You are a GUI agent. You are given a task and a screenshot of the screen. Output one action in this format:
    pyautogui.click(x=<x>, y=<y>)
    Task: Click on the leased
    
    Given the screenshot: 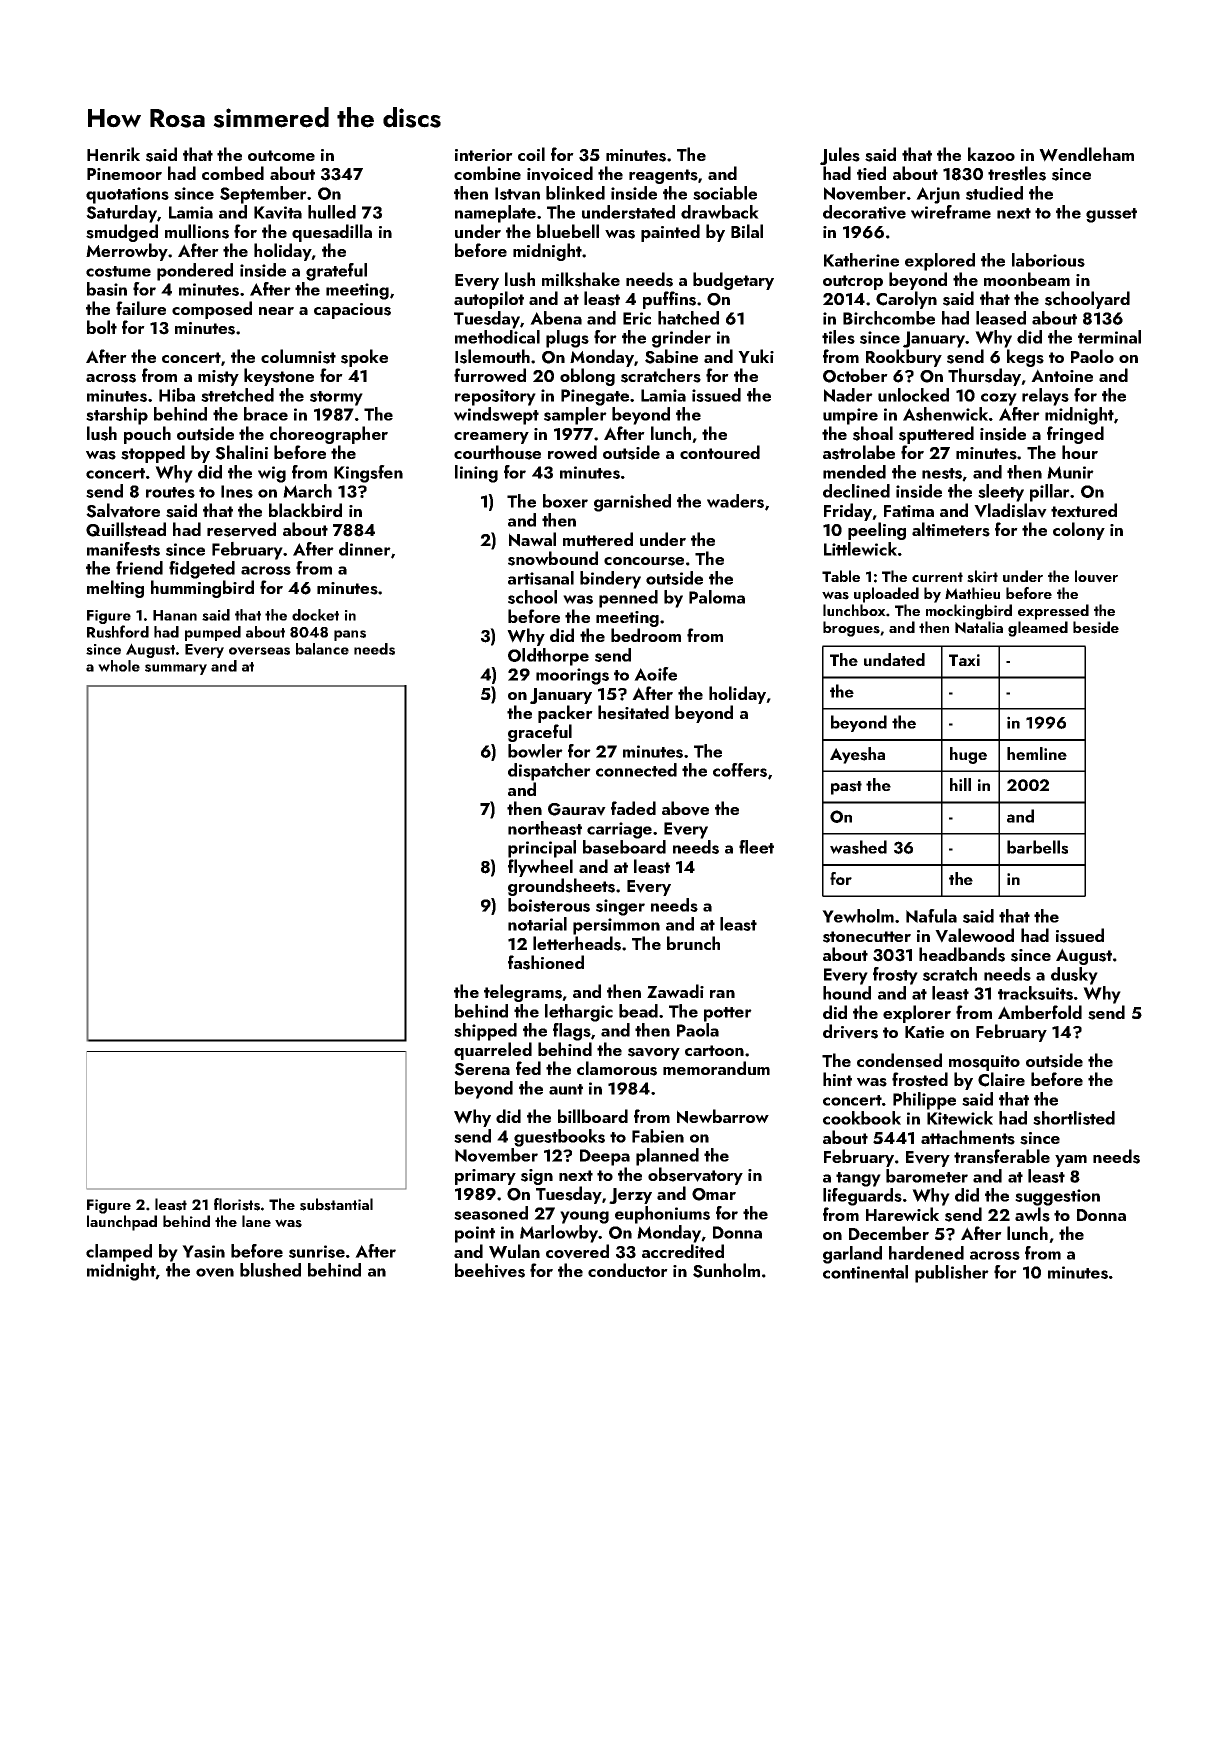 What is the action you would take?
    pyautogui.click(x=1001, y=318)
